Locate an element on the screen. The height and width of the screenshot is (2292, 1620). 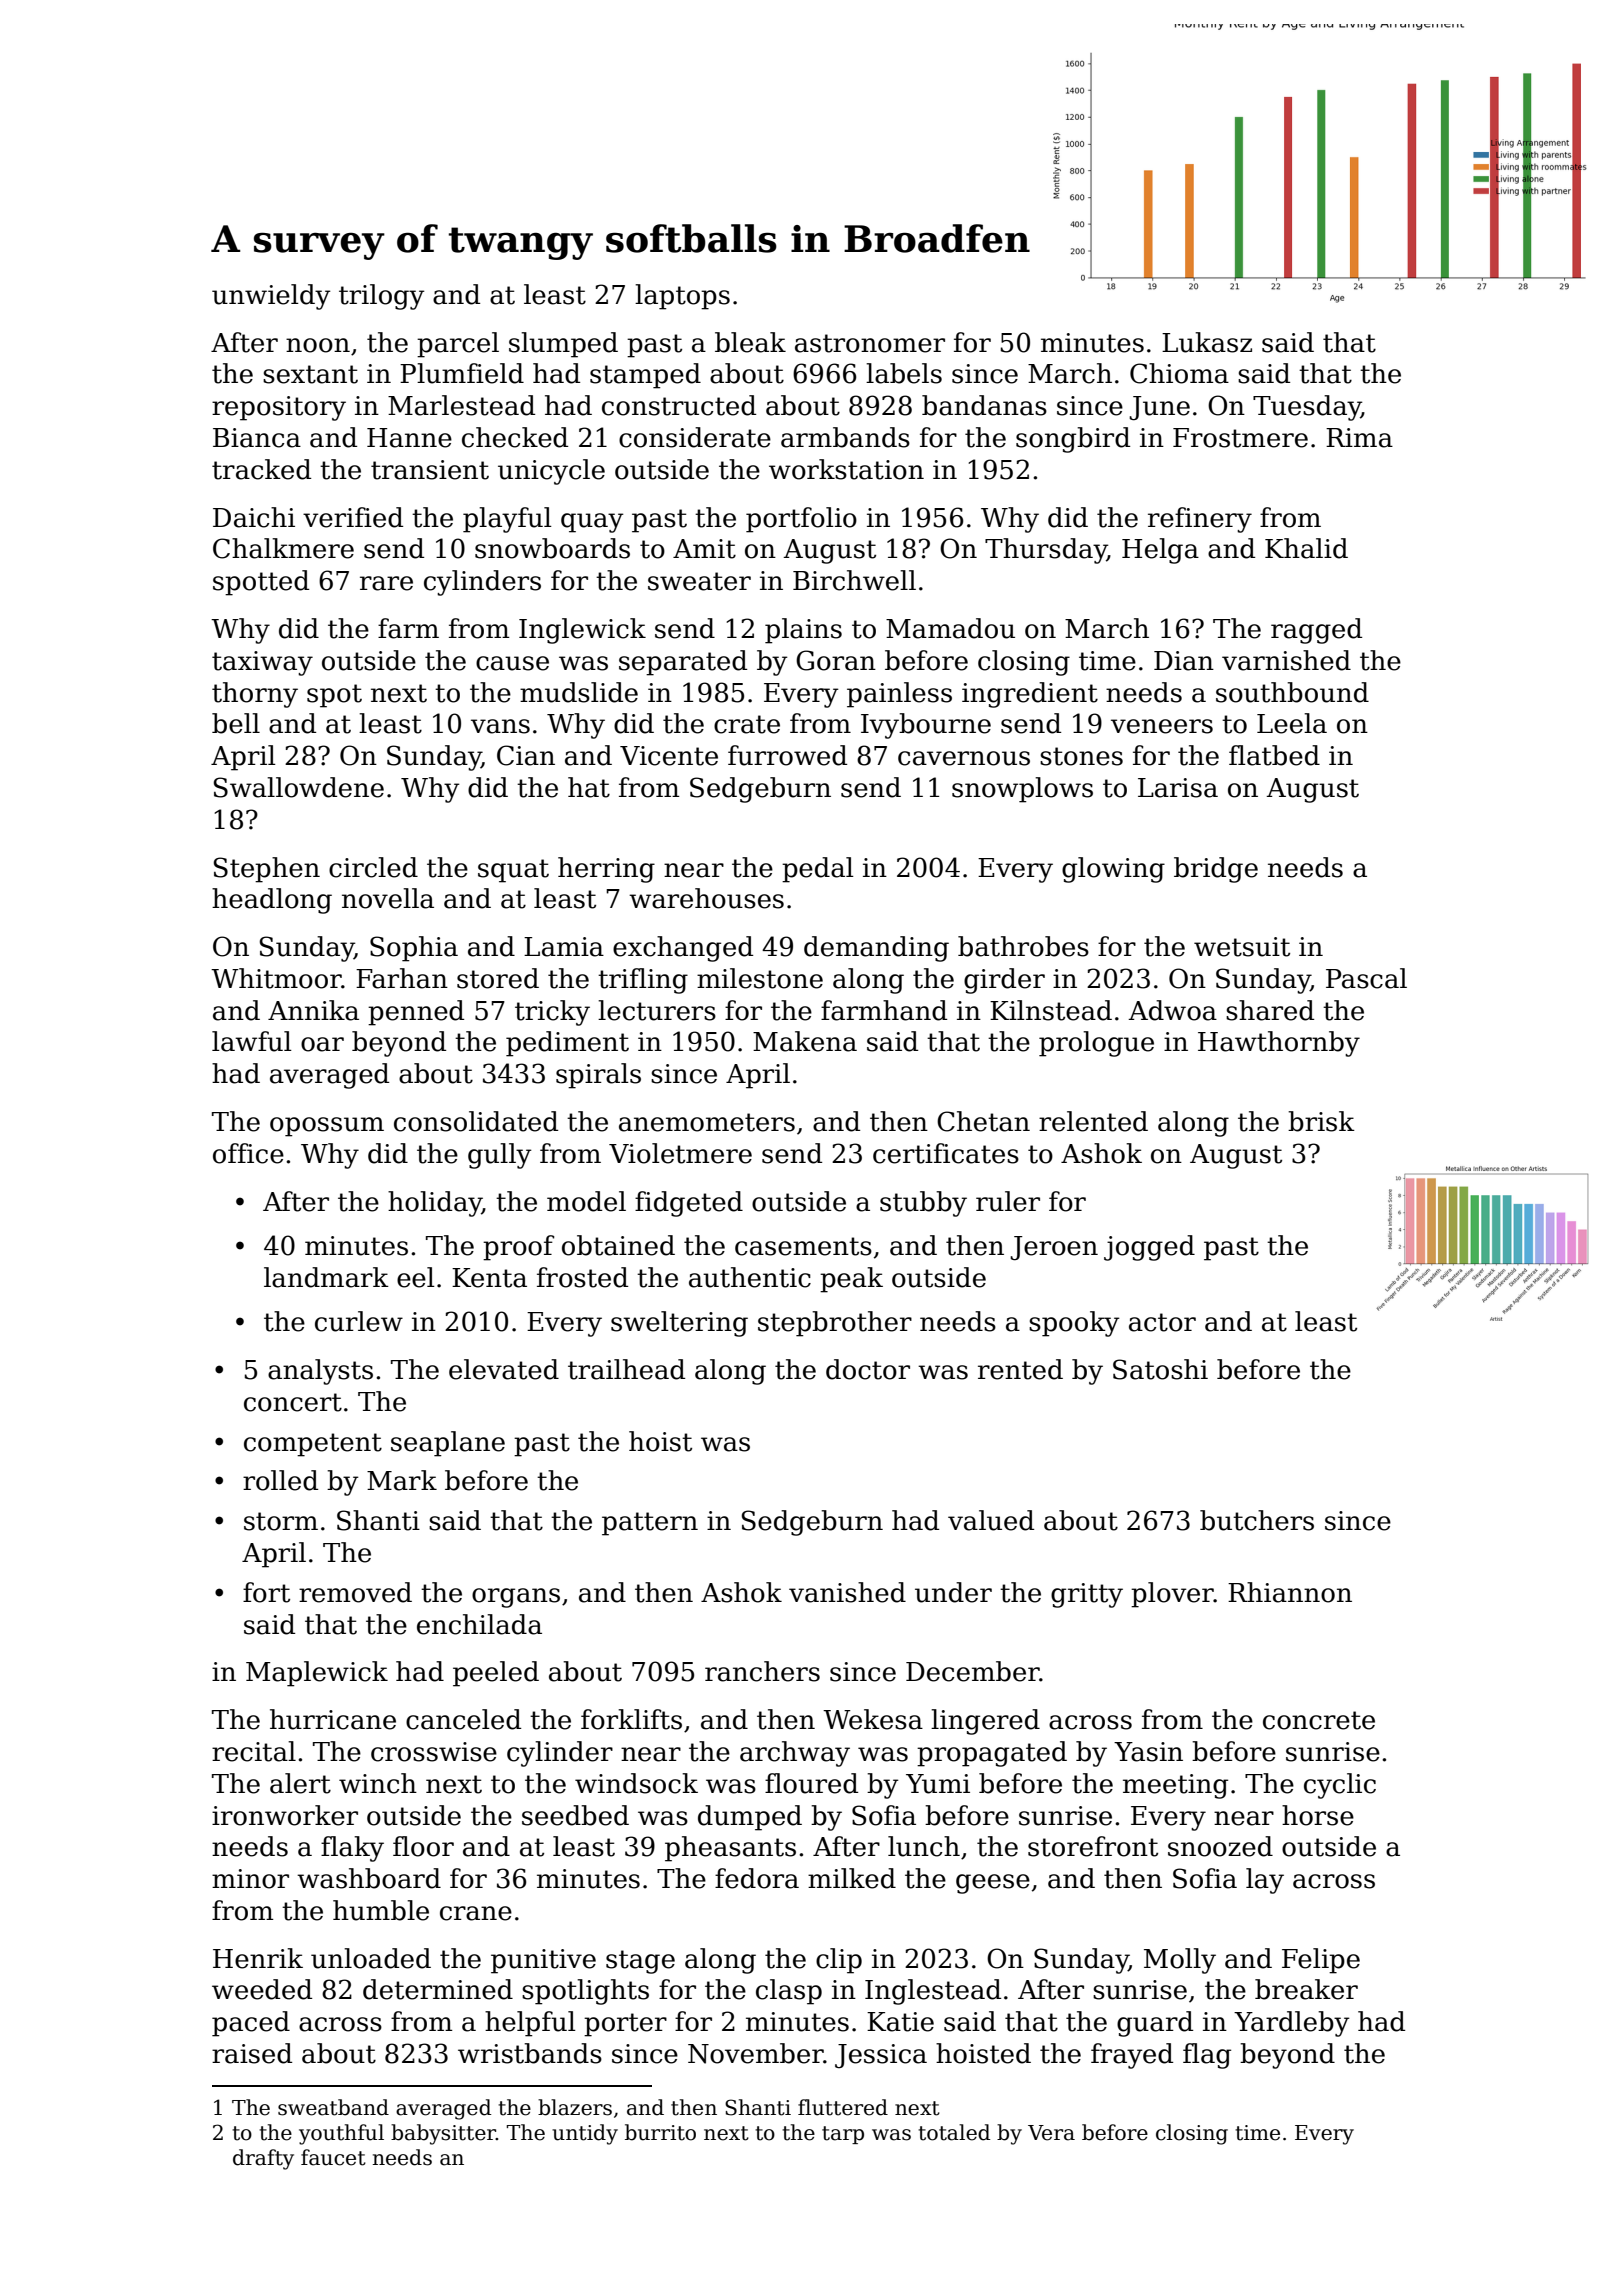
analysts is located at coordinates (320, 1372).
